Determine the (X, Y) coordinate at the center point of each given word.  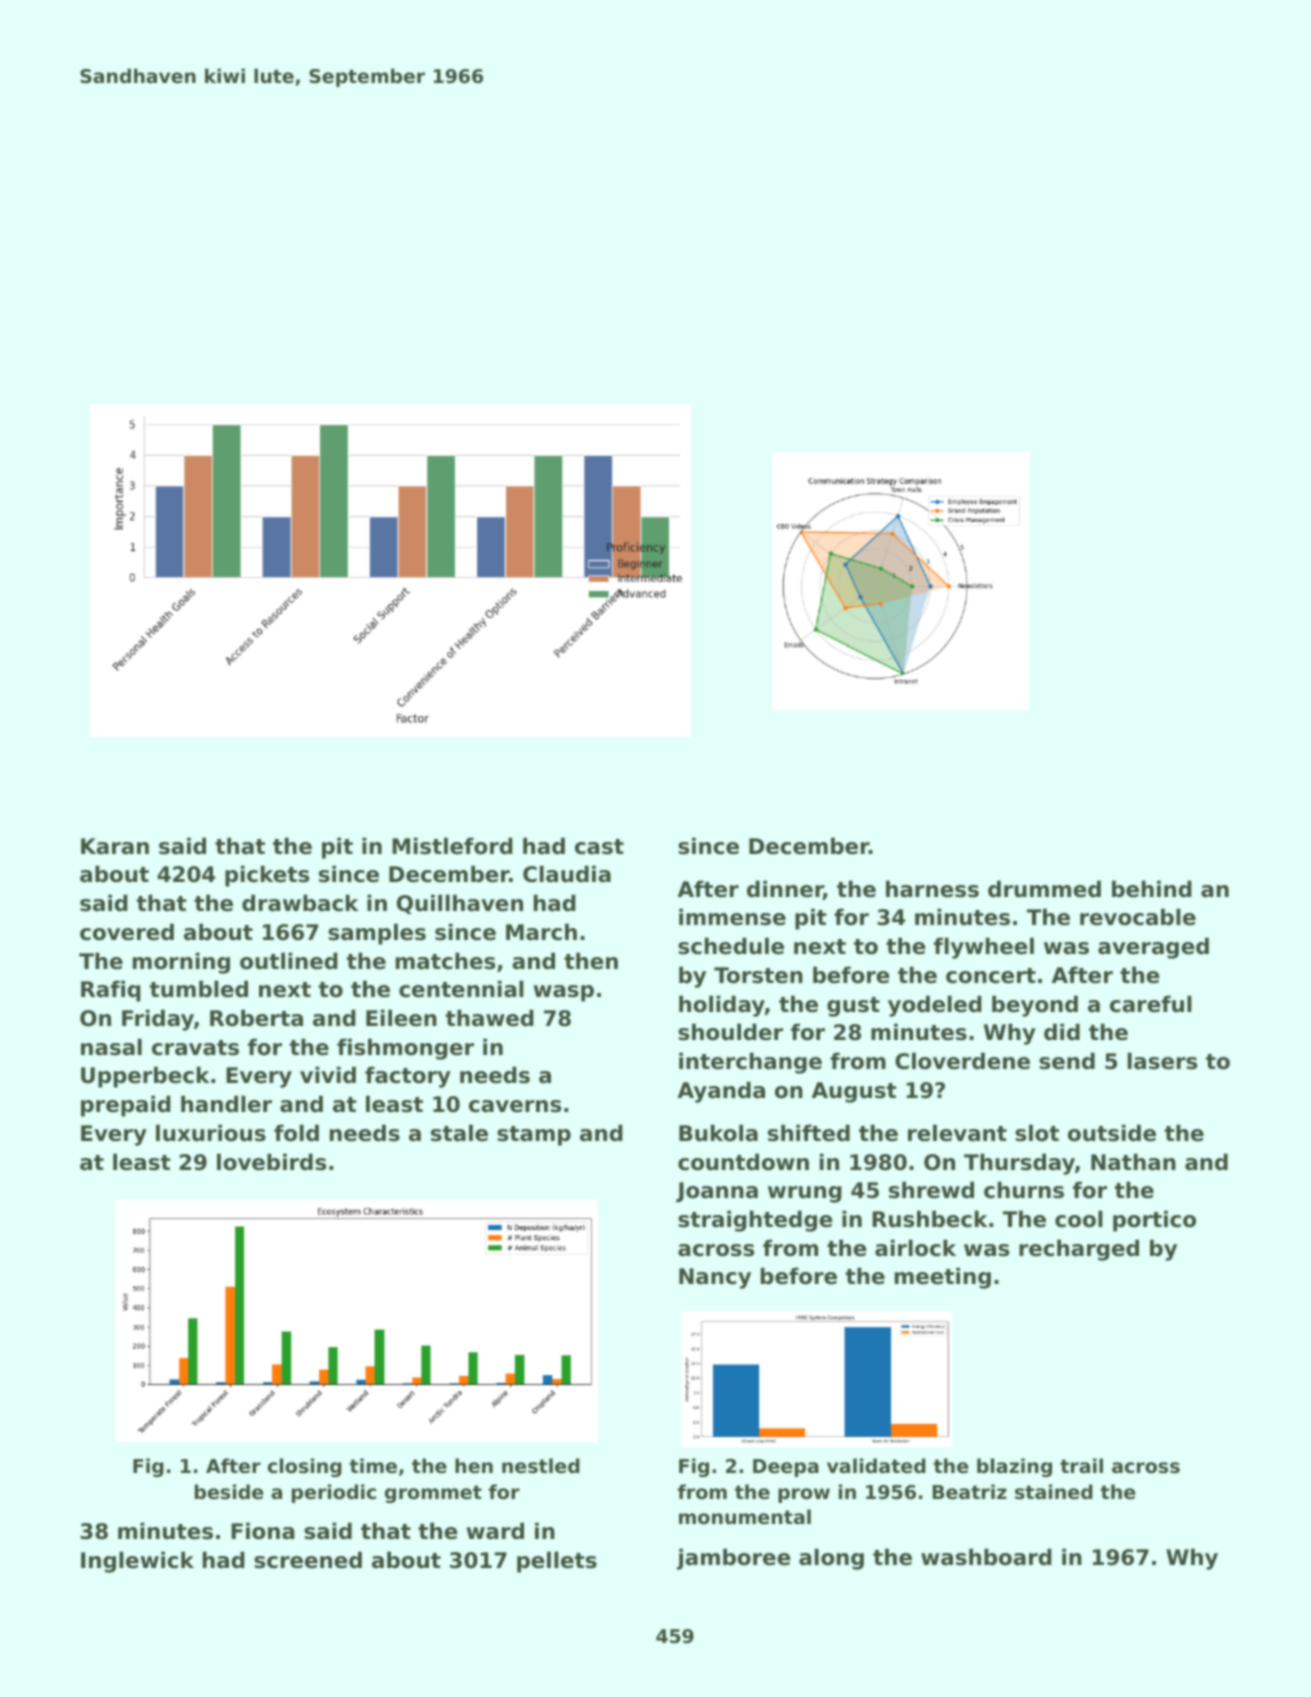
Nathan (1133, 1162)
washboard (986, 1557)
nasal (111, 1047)
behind (1152, 889)
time (373, 1465)
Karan (115, 846)
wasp (563, 993)
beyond (1035, 1006)
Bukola (718, 1133)
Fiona (263, 1531)
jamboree (734, 1559)
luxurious (211, 1133)
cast (599, 847)
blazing (1014, 1467)
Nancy (715, 1278)
